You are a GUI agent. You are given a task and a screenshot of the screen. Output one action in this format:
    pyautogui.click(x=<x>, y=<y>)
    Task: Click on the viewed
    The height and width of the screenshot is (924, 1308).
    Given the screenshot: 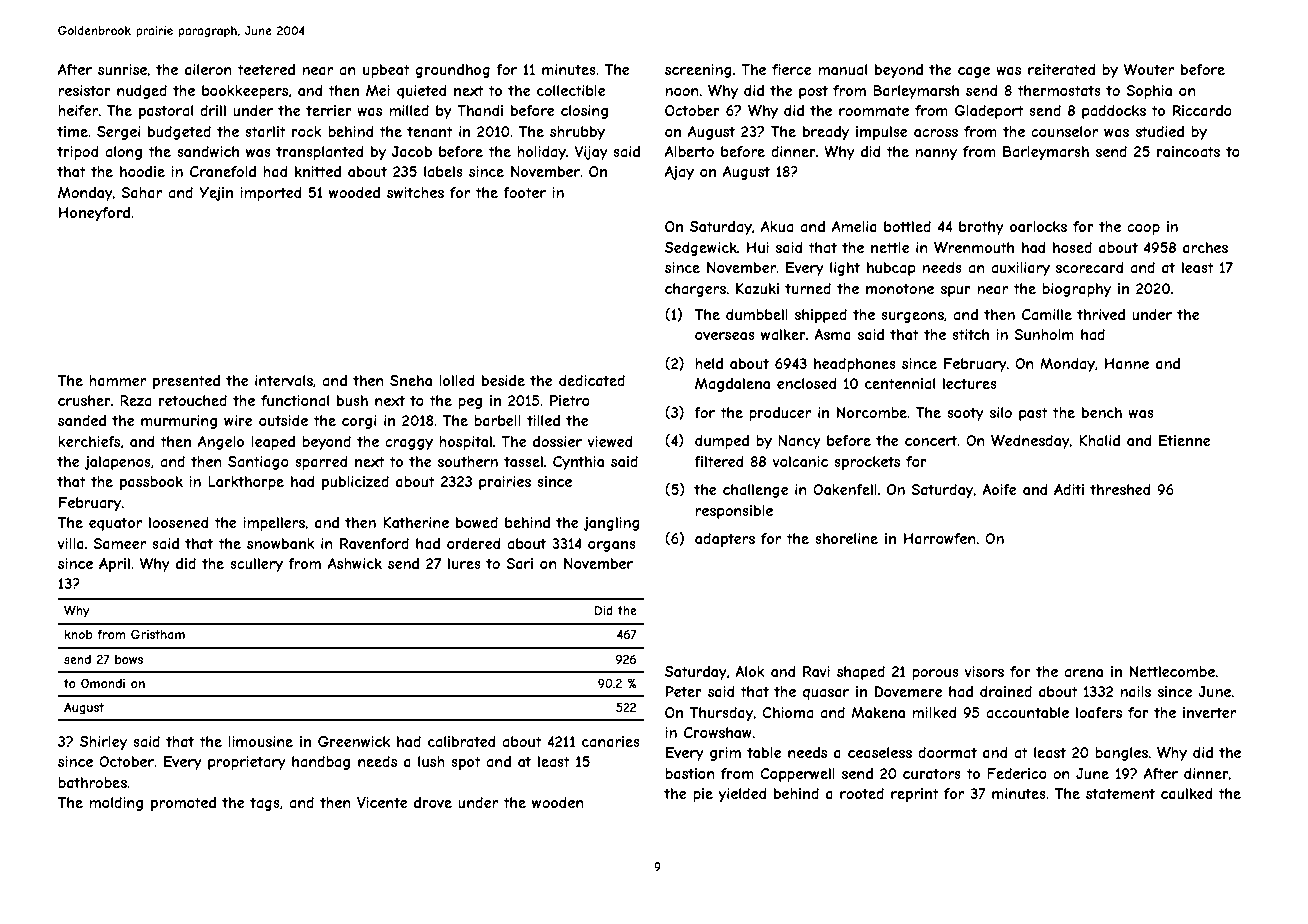 What is the action you would take?
    pyautogui.click(x=609, y=441)
